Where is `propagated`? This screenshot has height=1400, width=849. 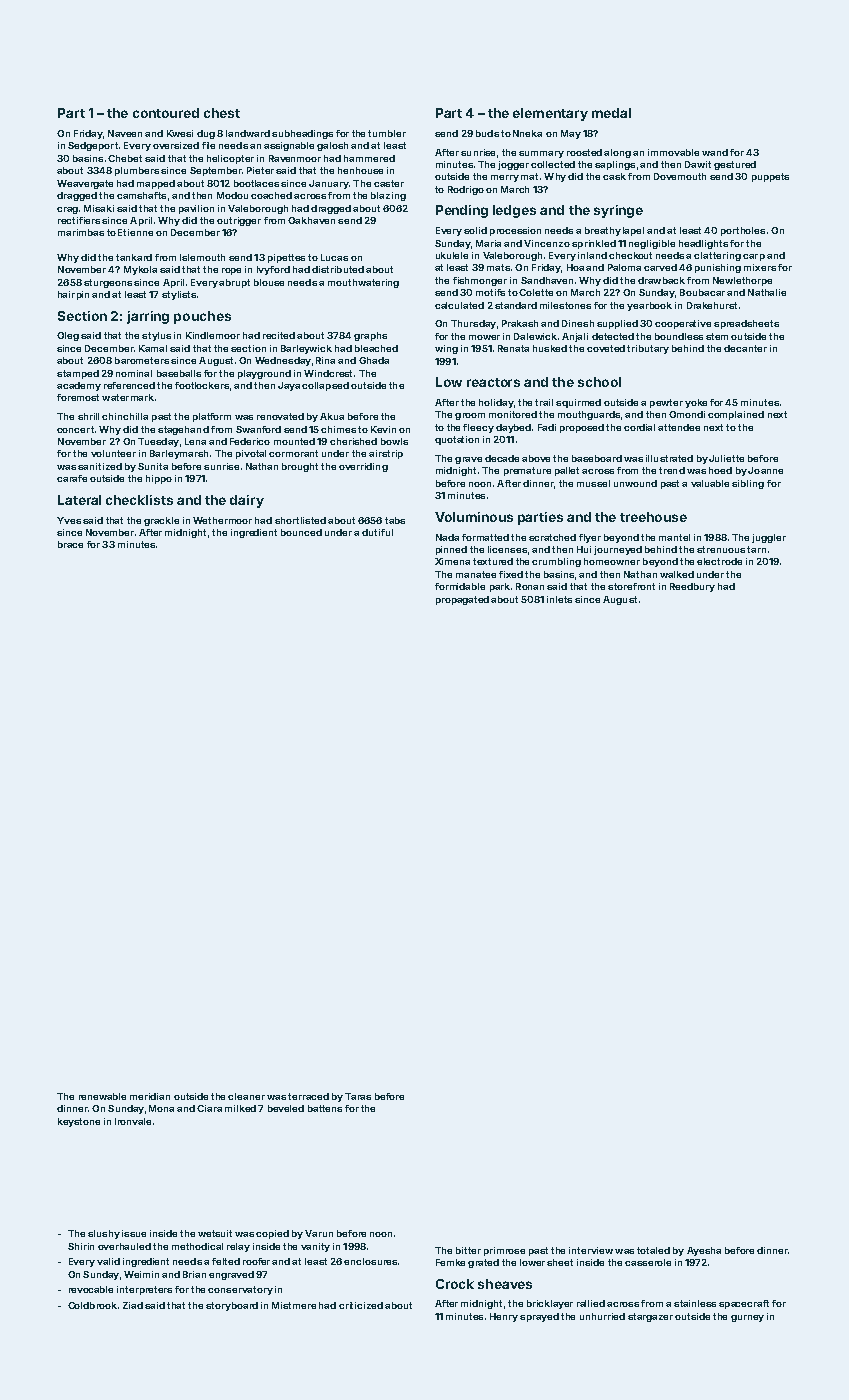 propagated is located at coordinates (462, 600).
